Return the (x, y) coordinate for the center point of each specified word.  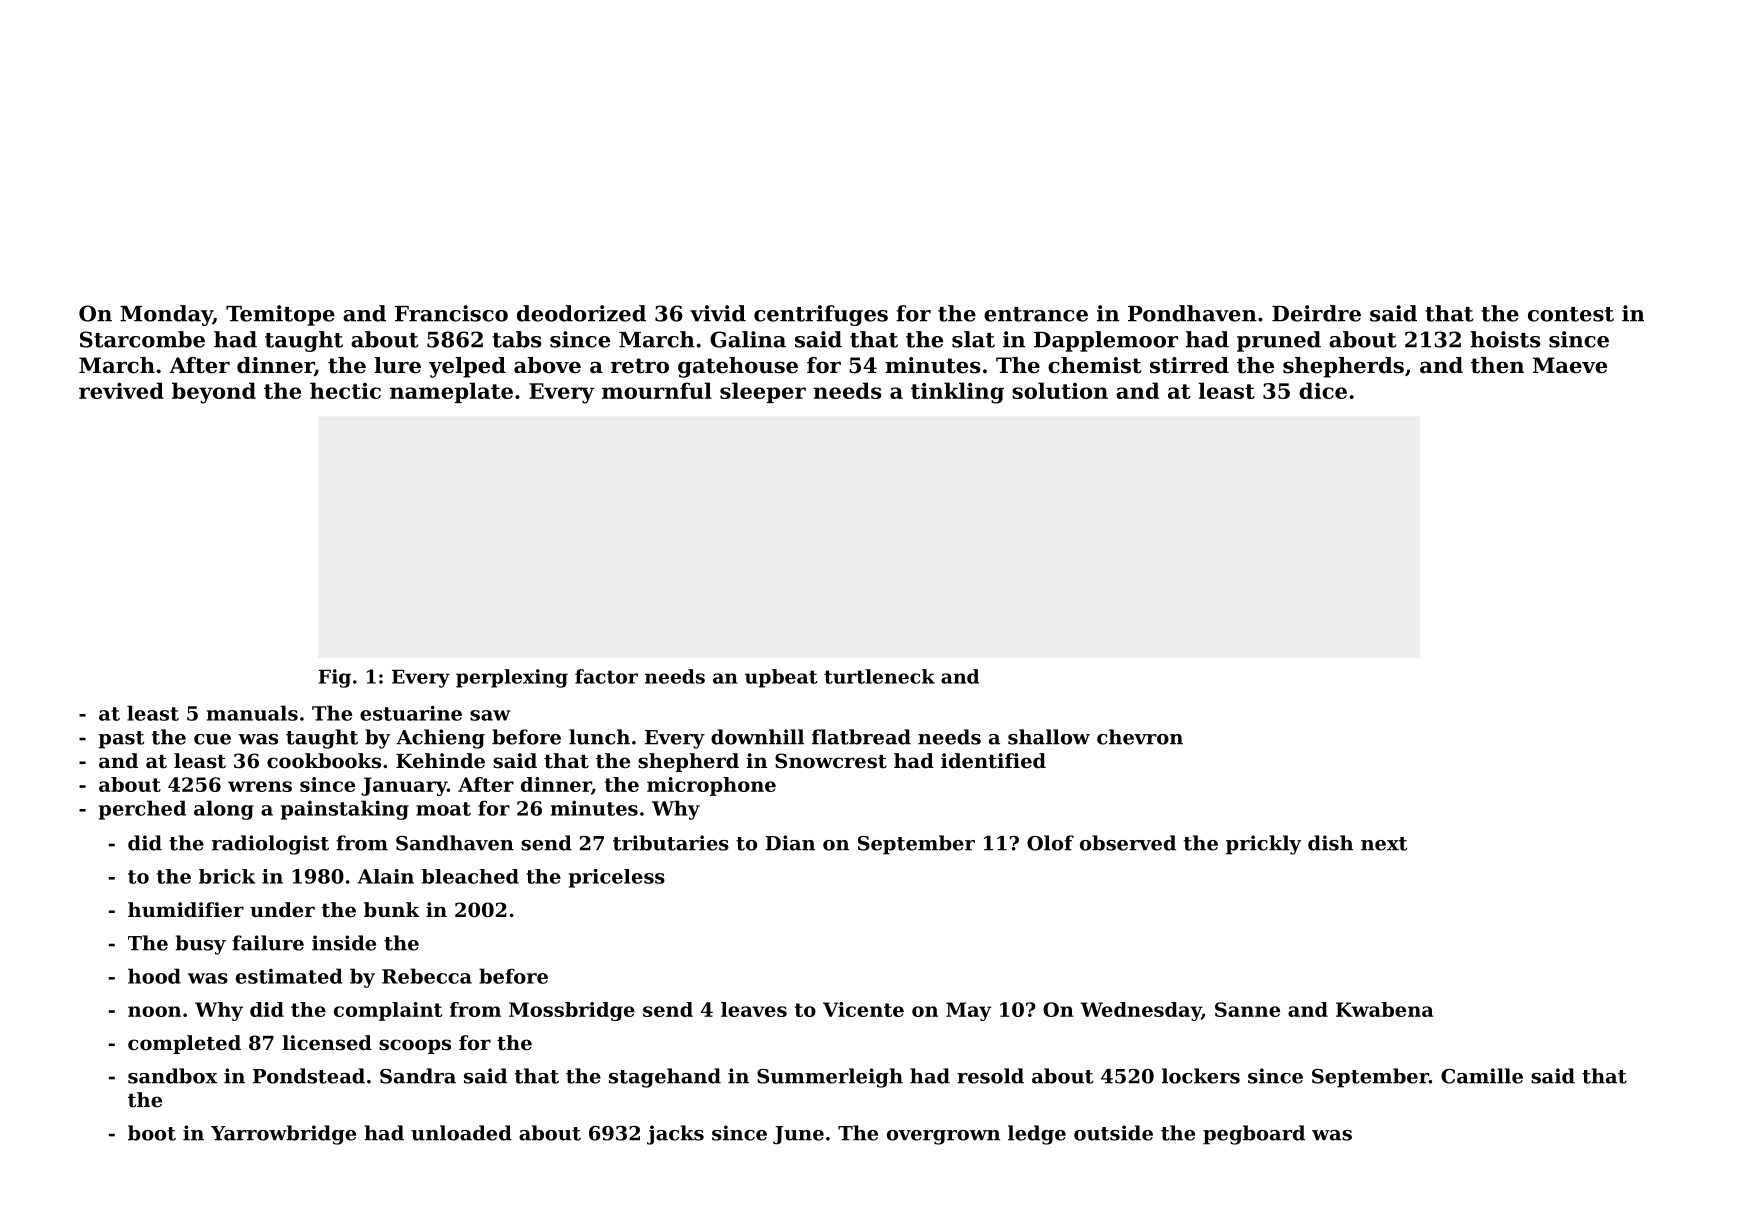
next (1384, 844)
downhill (757, 737)
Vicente (863, 1009)
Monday (166, 315)
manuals (252, 713)
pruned (1279, 341)
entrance (1036, 314)
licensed (327, 1043)
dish (1330, 843)
